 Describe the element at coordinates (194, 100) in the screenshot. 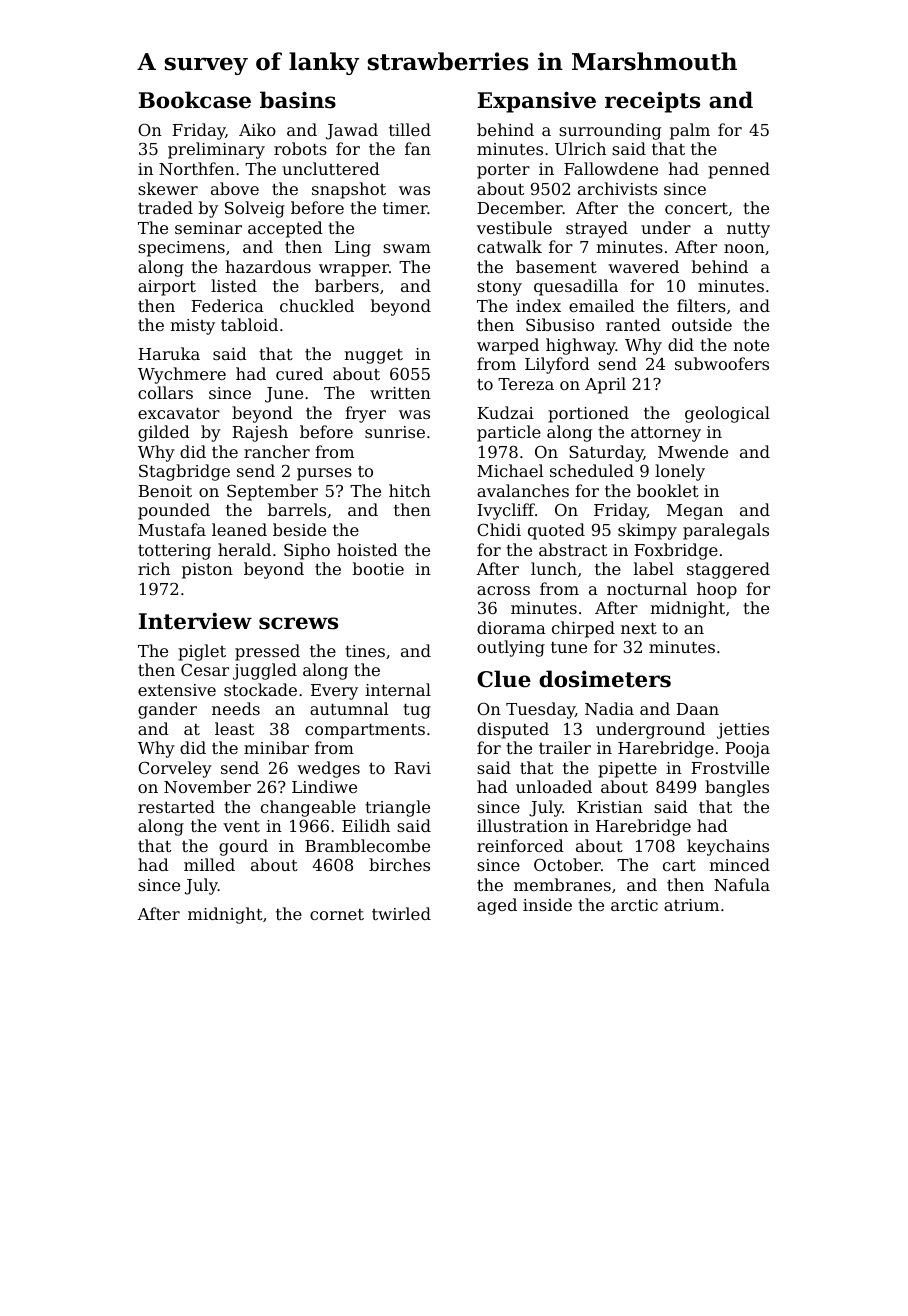

I see `Bookcase` at that location.
